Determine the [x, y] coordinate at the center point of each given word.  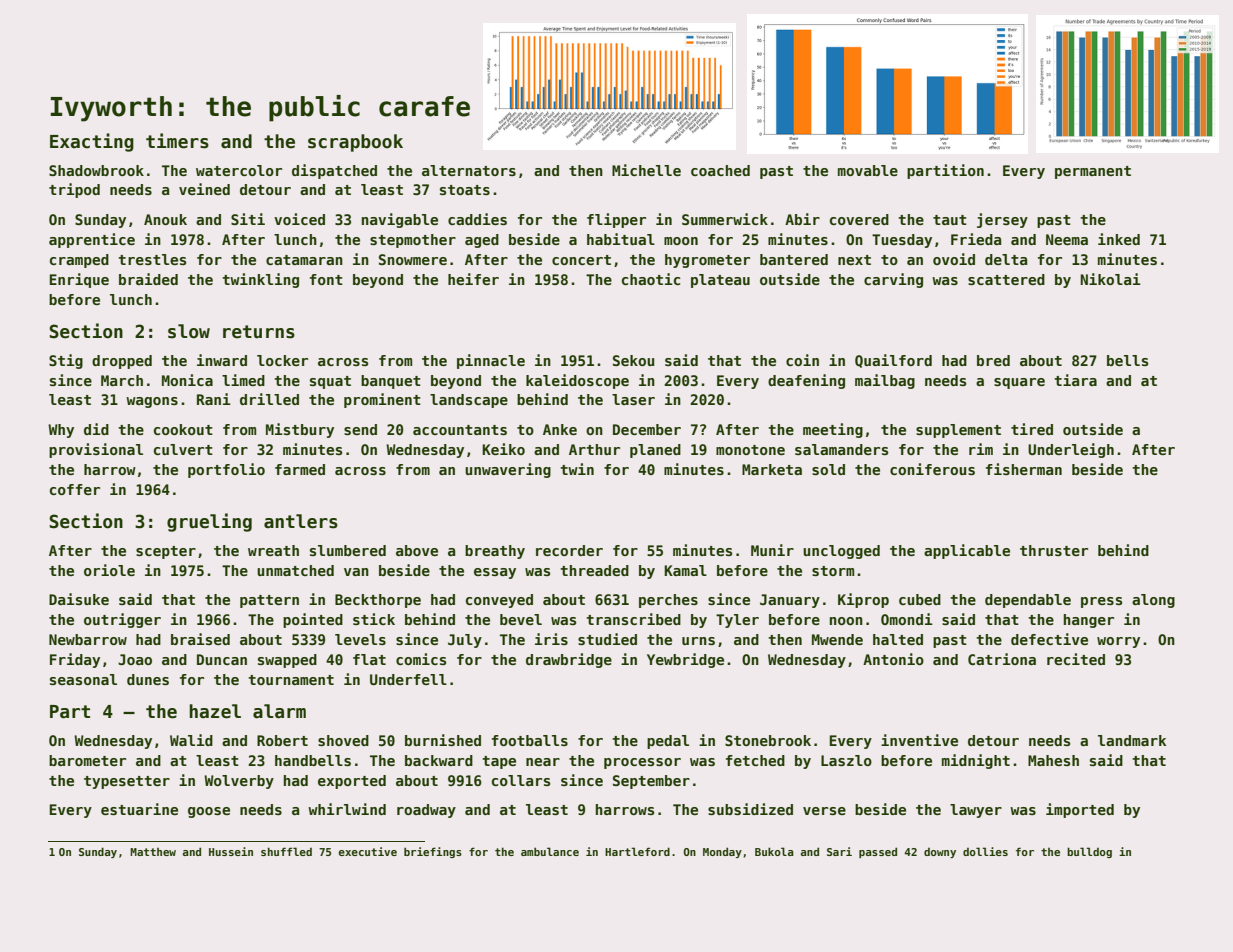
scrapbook [355, 143]
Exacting [92, 142]
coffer [75, 489]
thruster [1054, 550]
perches [668, 601]
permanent [1093, 172]
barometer [87, 760]
